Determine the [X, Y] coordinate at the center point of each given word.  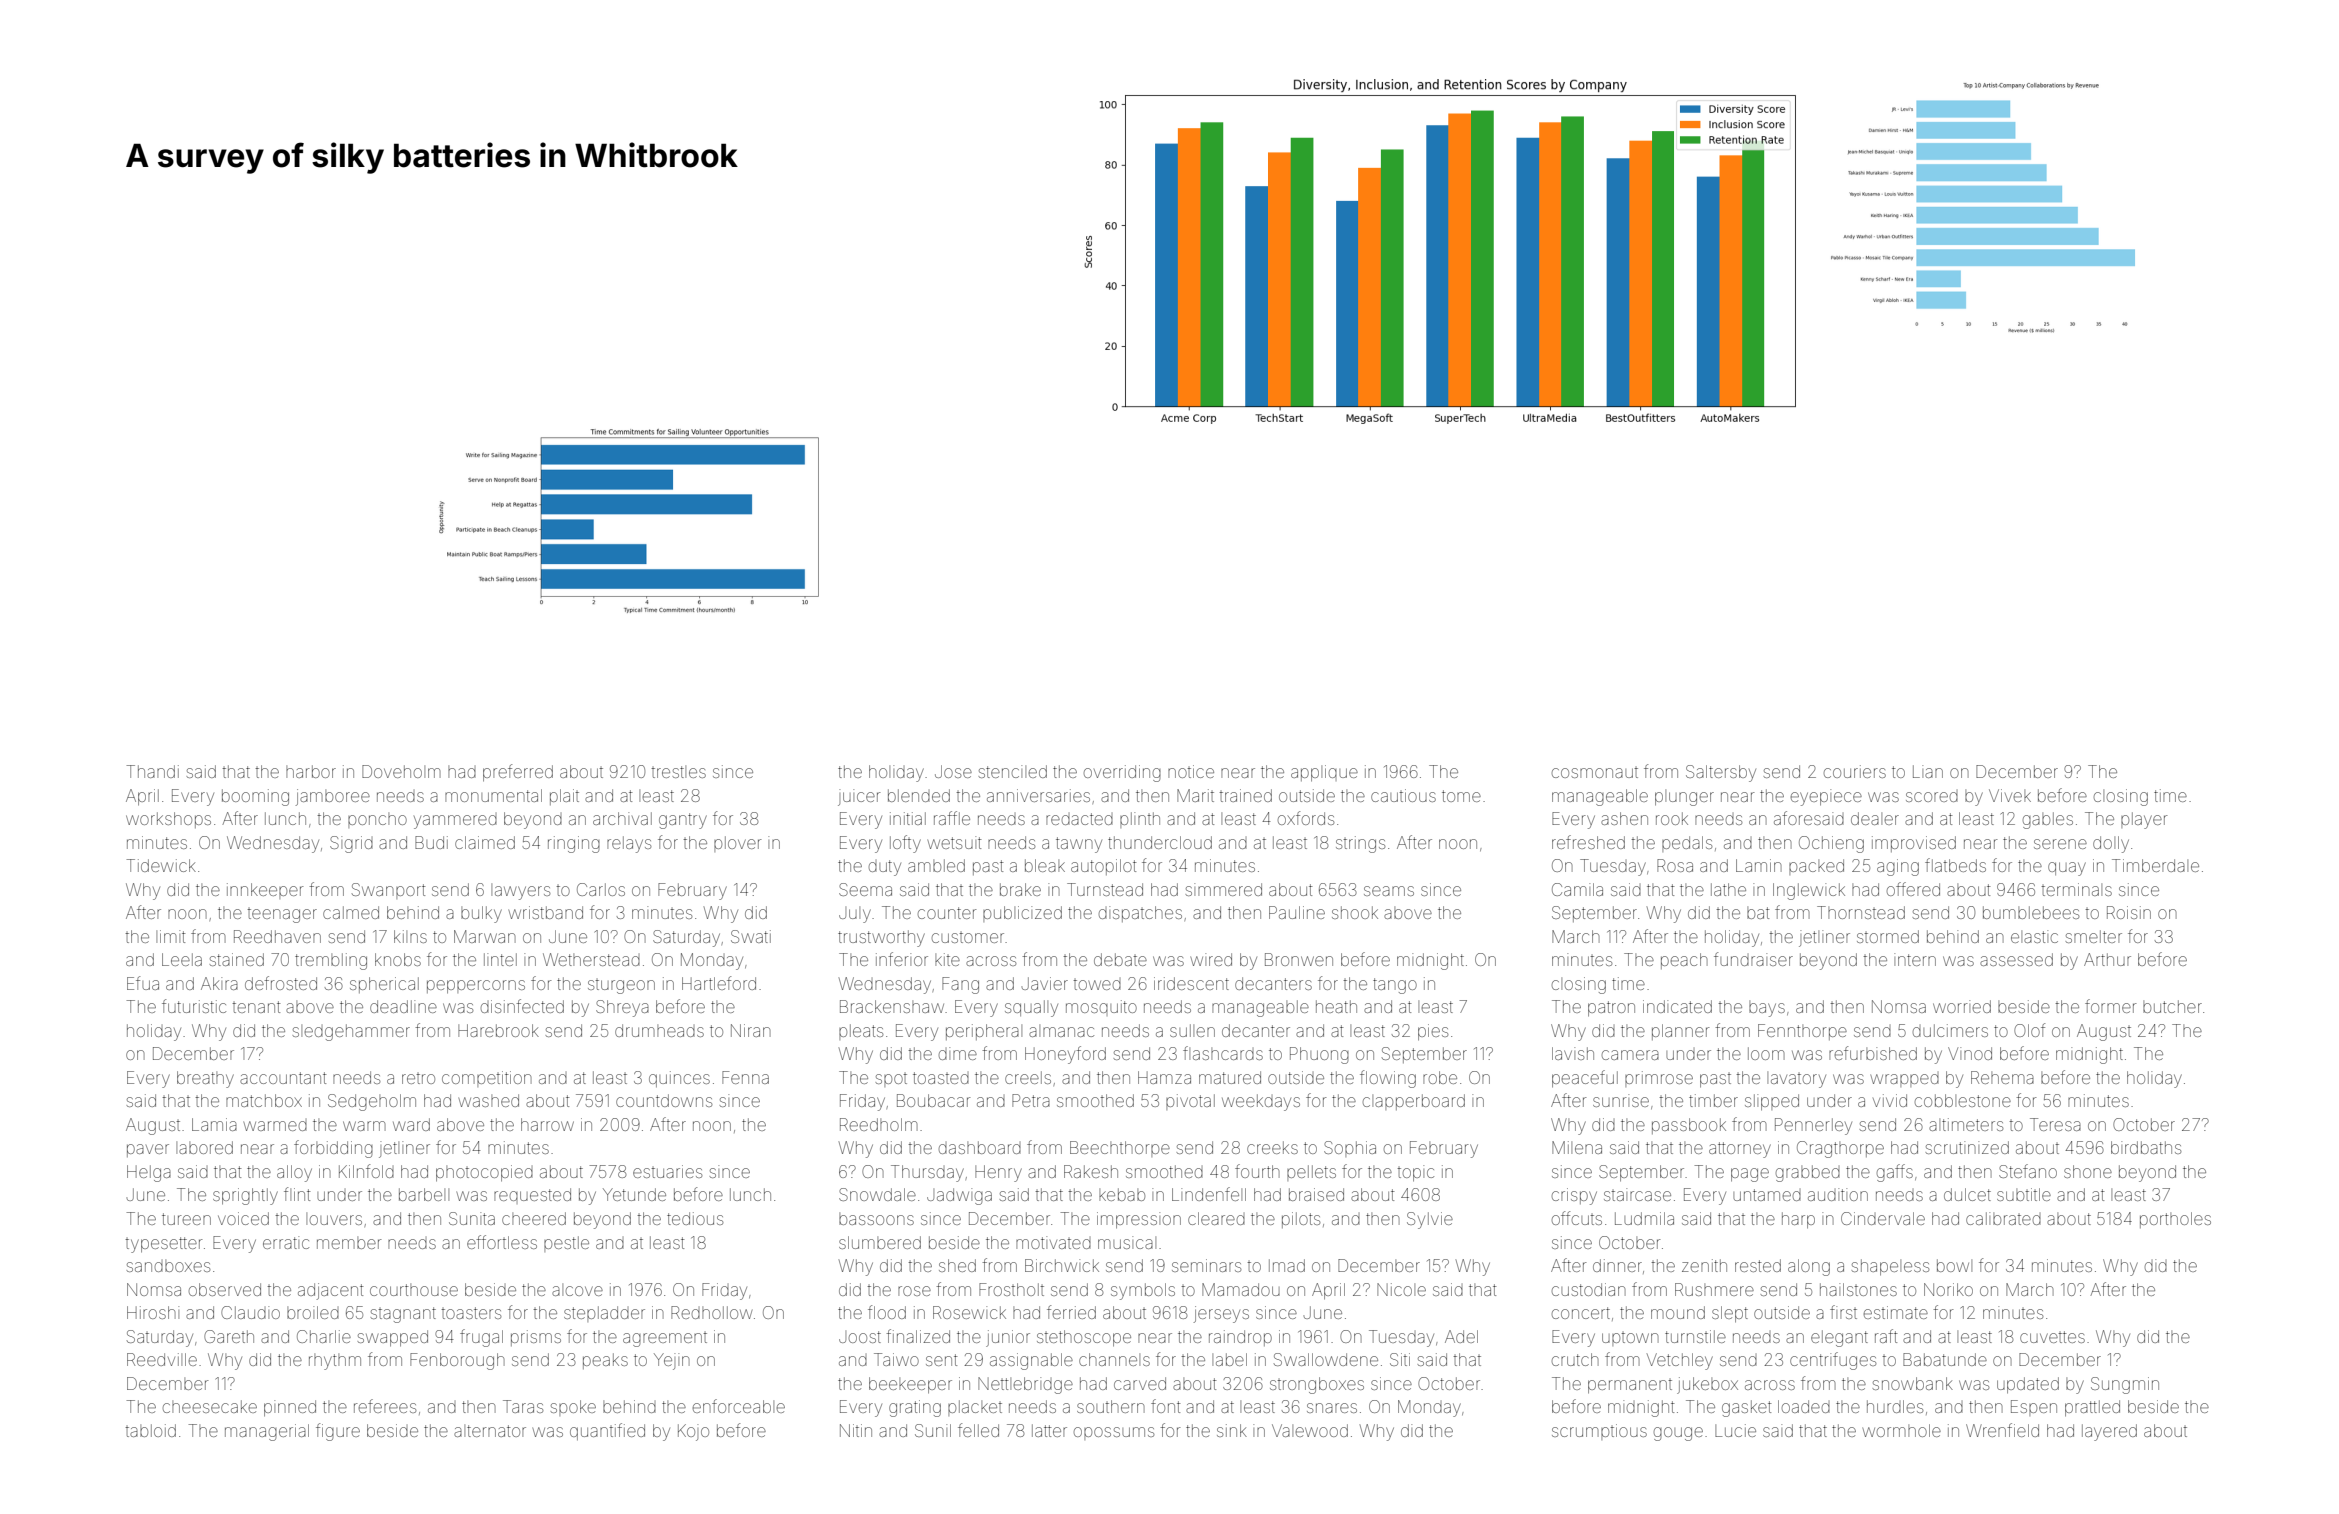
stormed [1888, 936]
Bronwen [1299, 959]
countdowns [664, 1100]
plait [564, 797]
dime [958, 1053]
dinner [1617, 1265]
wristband [546, 912]
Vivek [2010, 795]
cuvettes [2052, 1337]
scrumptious [1599, 1432]
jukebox [1707, 1385]
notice [1191, 771]
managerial [267, 1432]
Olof [2029, 1030]
